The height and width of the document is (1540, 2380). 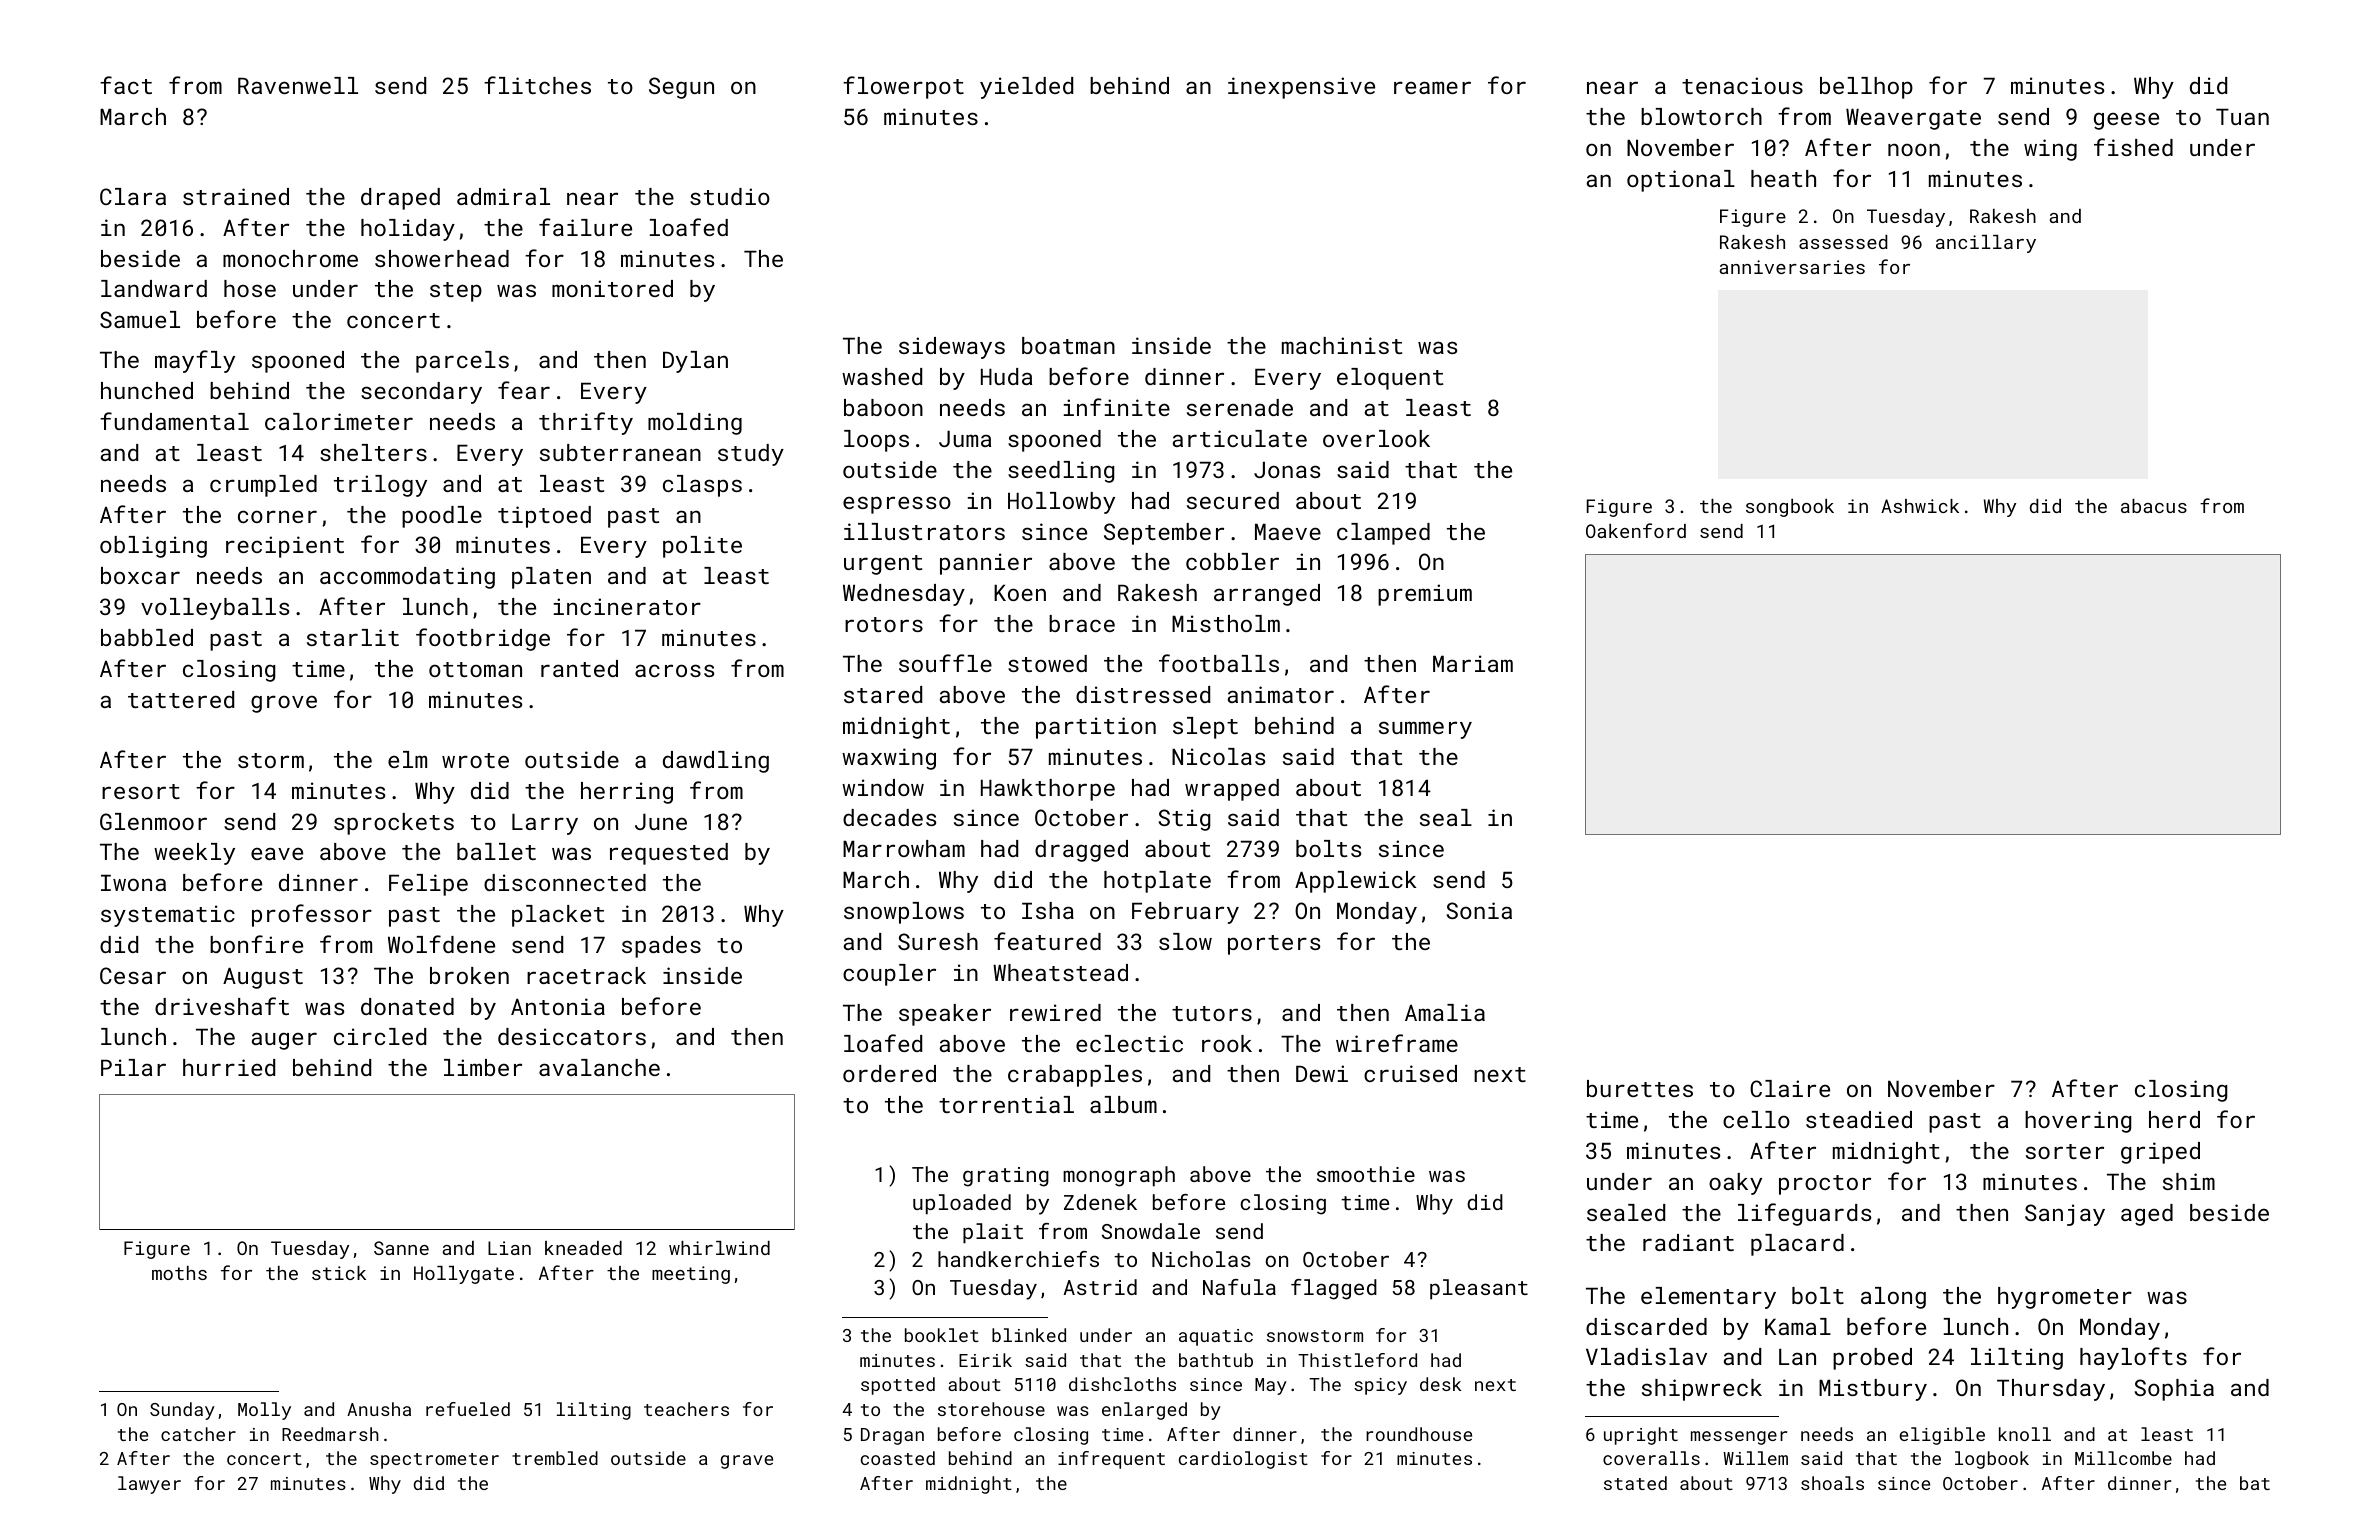 What do you see at coordinates (222, 1006) in the document?
I see `driveshaft` at bounding box center [222, 1006].
